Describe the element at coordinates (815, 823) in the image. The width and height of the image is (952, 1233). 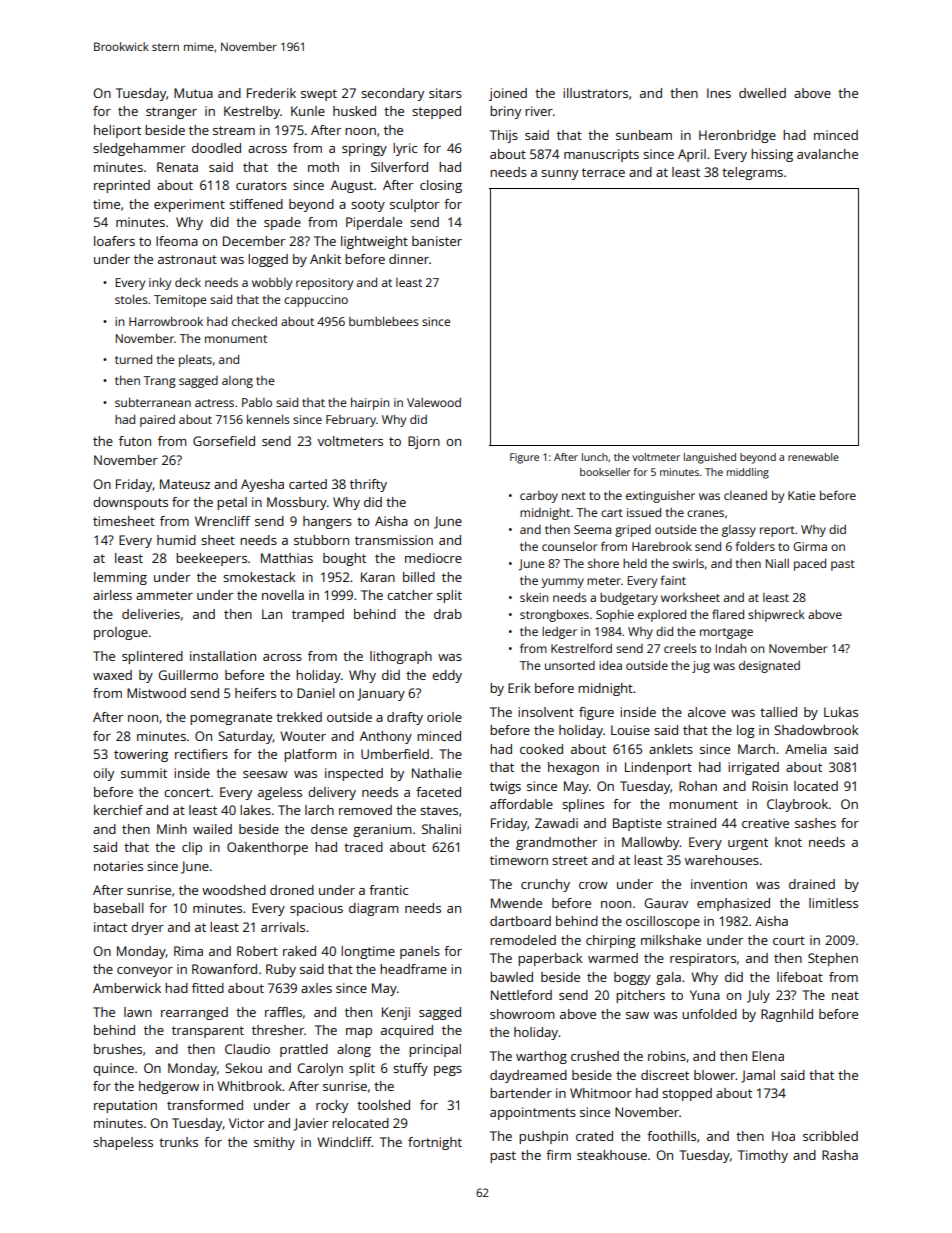
I see `sashes` at that location.
